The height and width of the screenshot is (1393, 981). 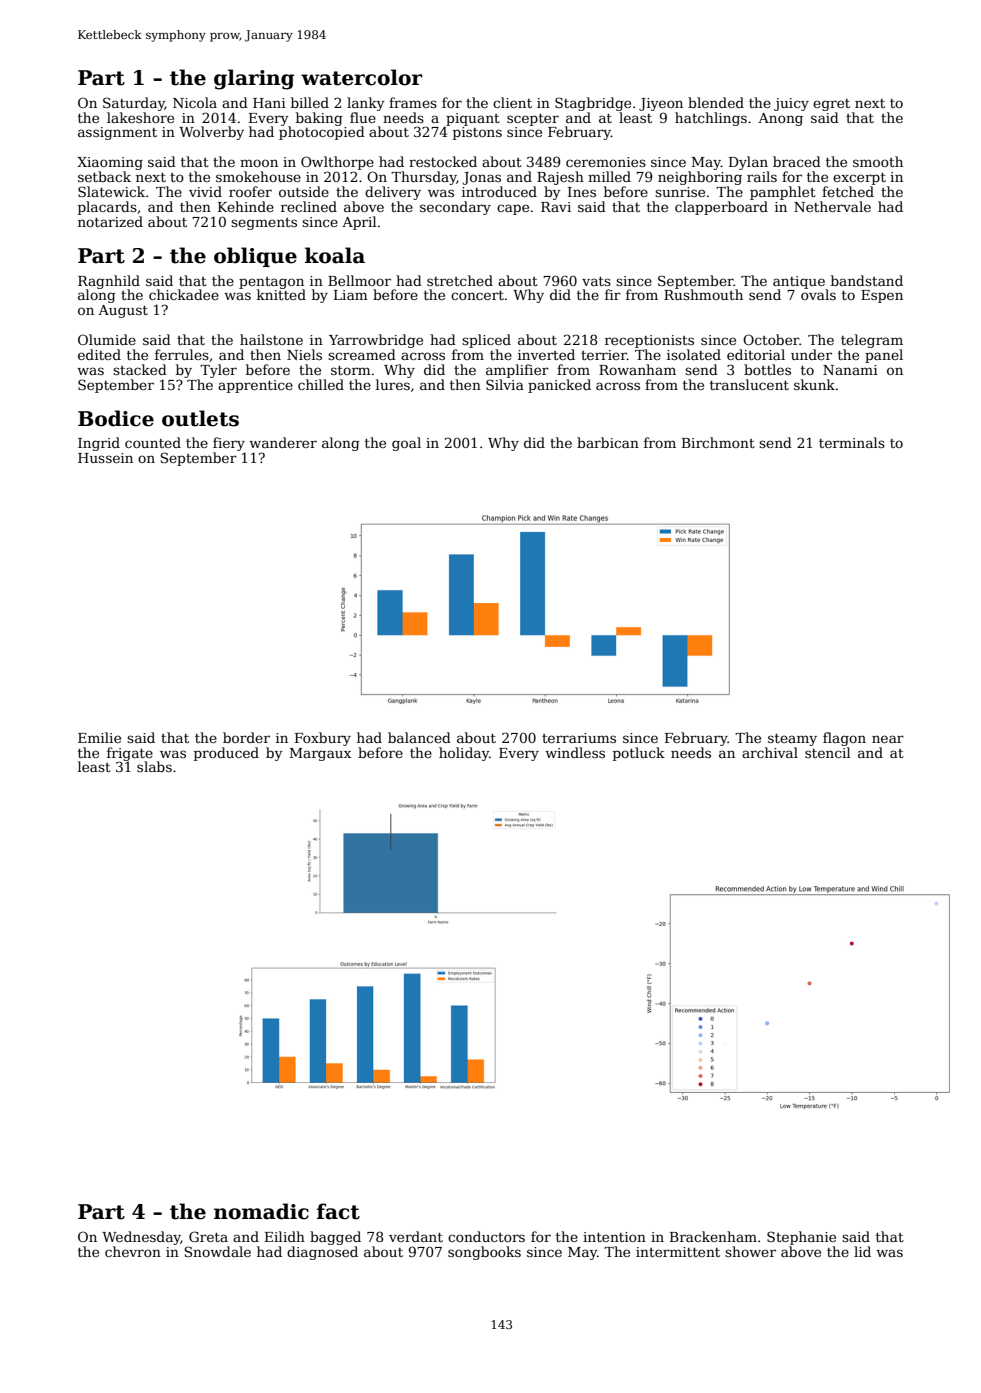 I want to click on segments, so click(x=264, y=224).
